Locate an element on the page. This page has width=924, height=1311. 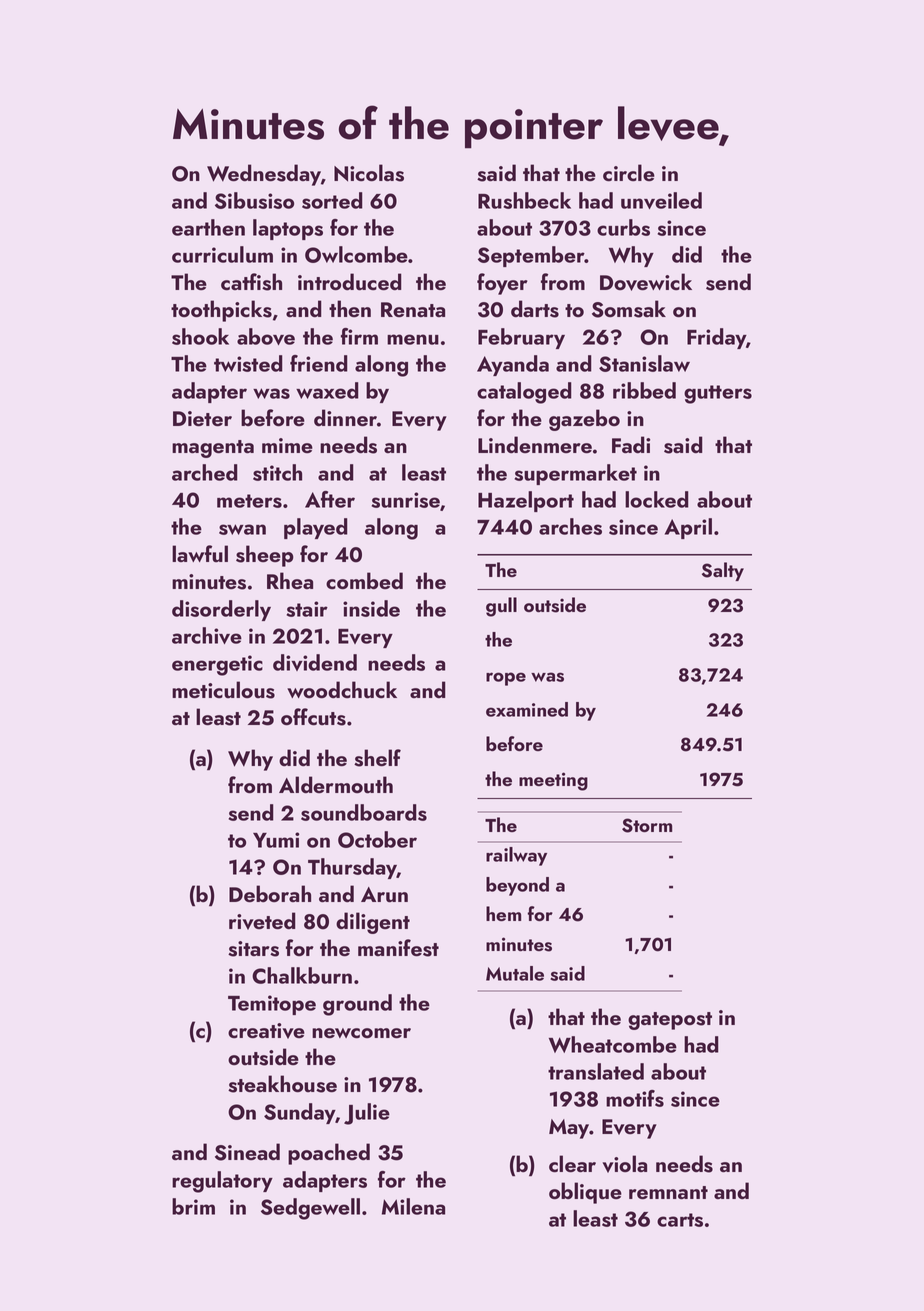
Storm is located at coordinates (647, 825).
